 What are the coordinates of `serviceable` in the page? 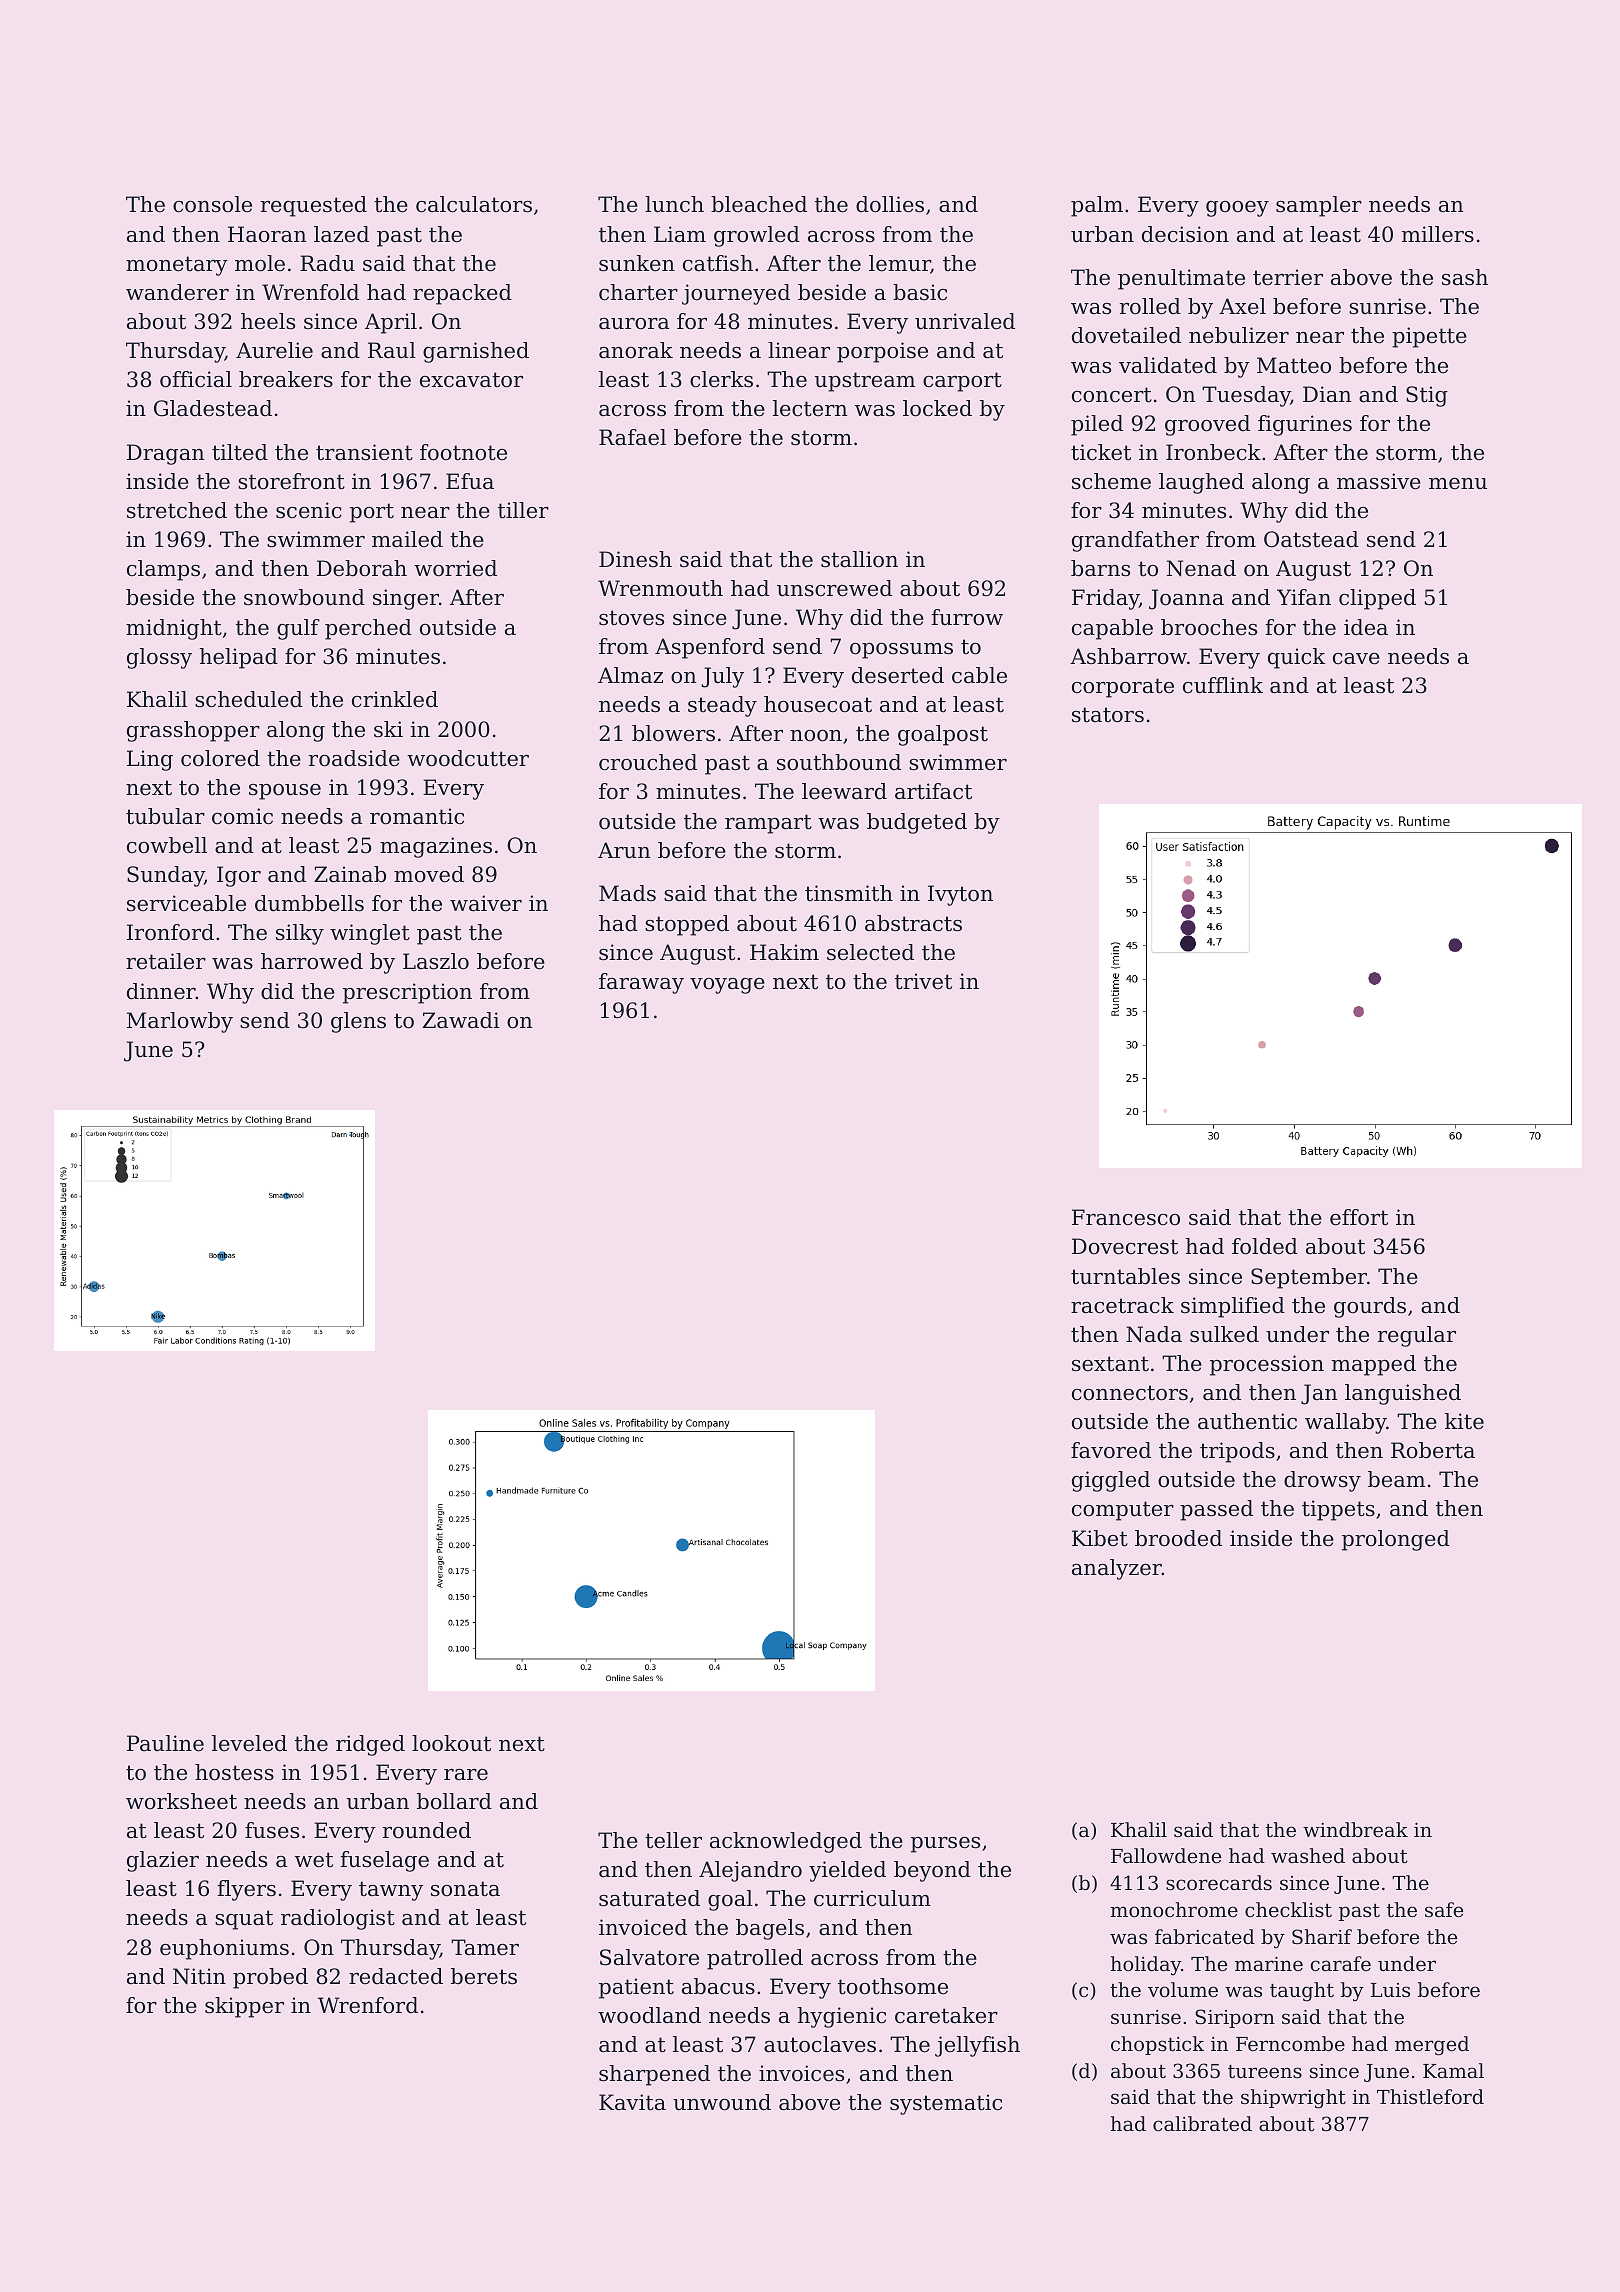 It's located at (186, 903).
